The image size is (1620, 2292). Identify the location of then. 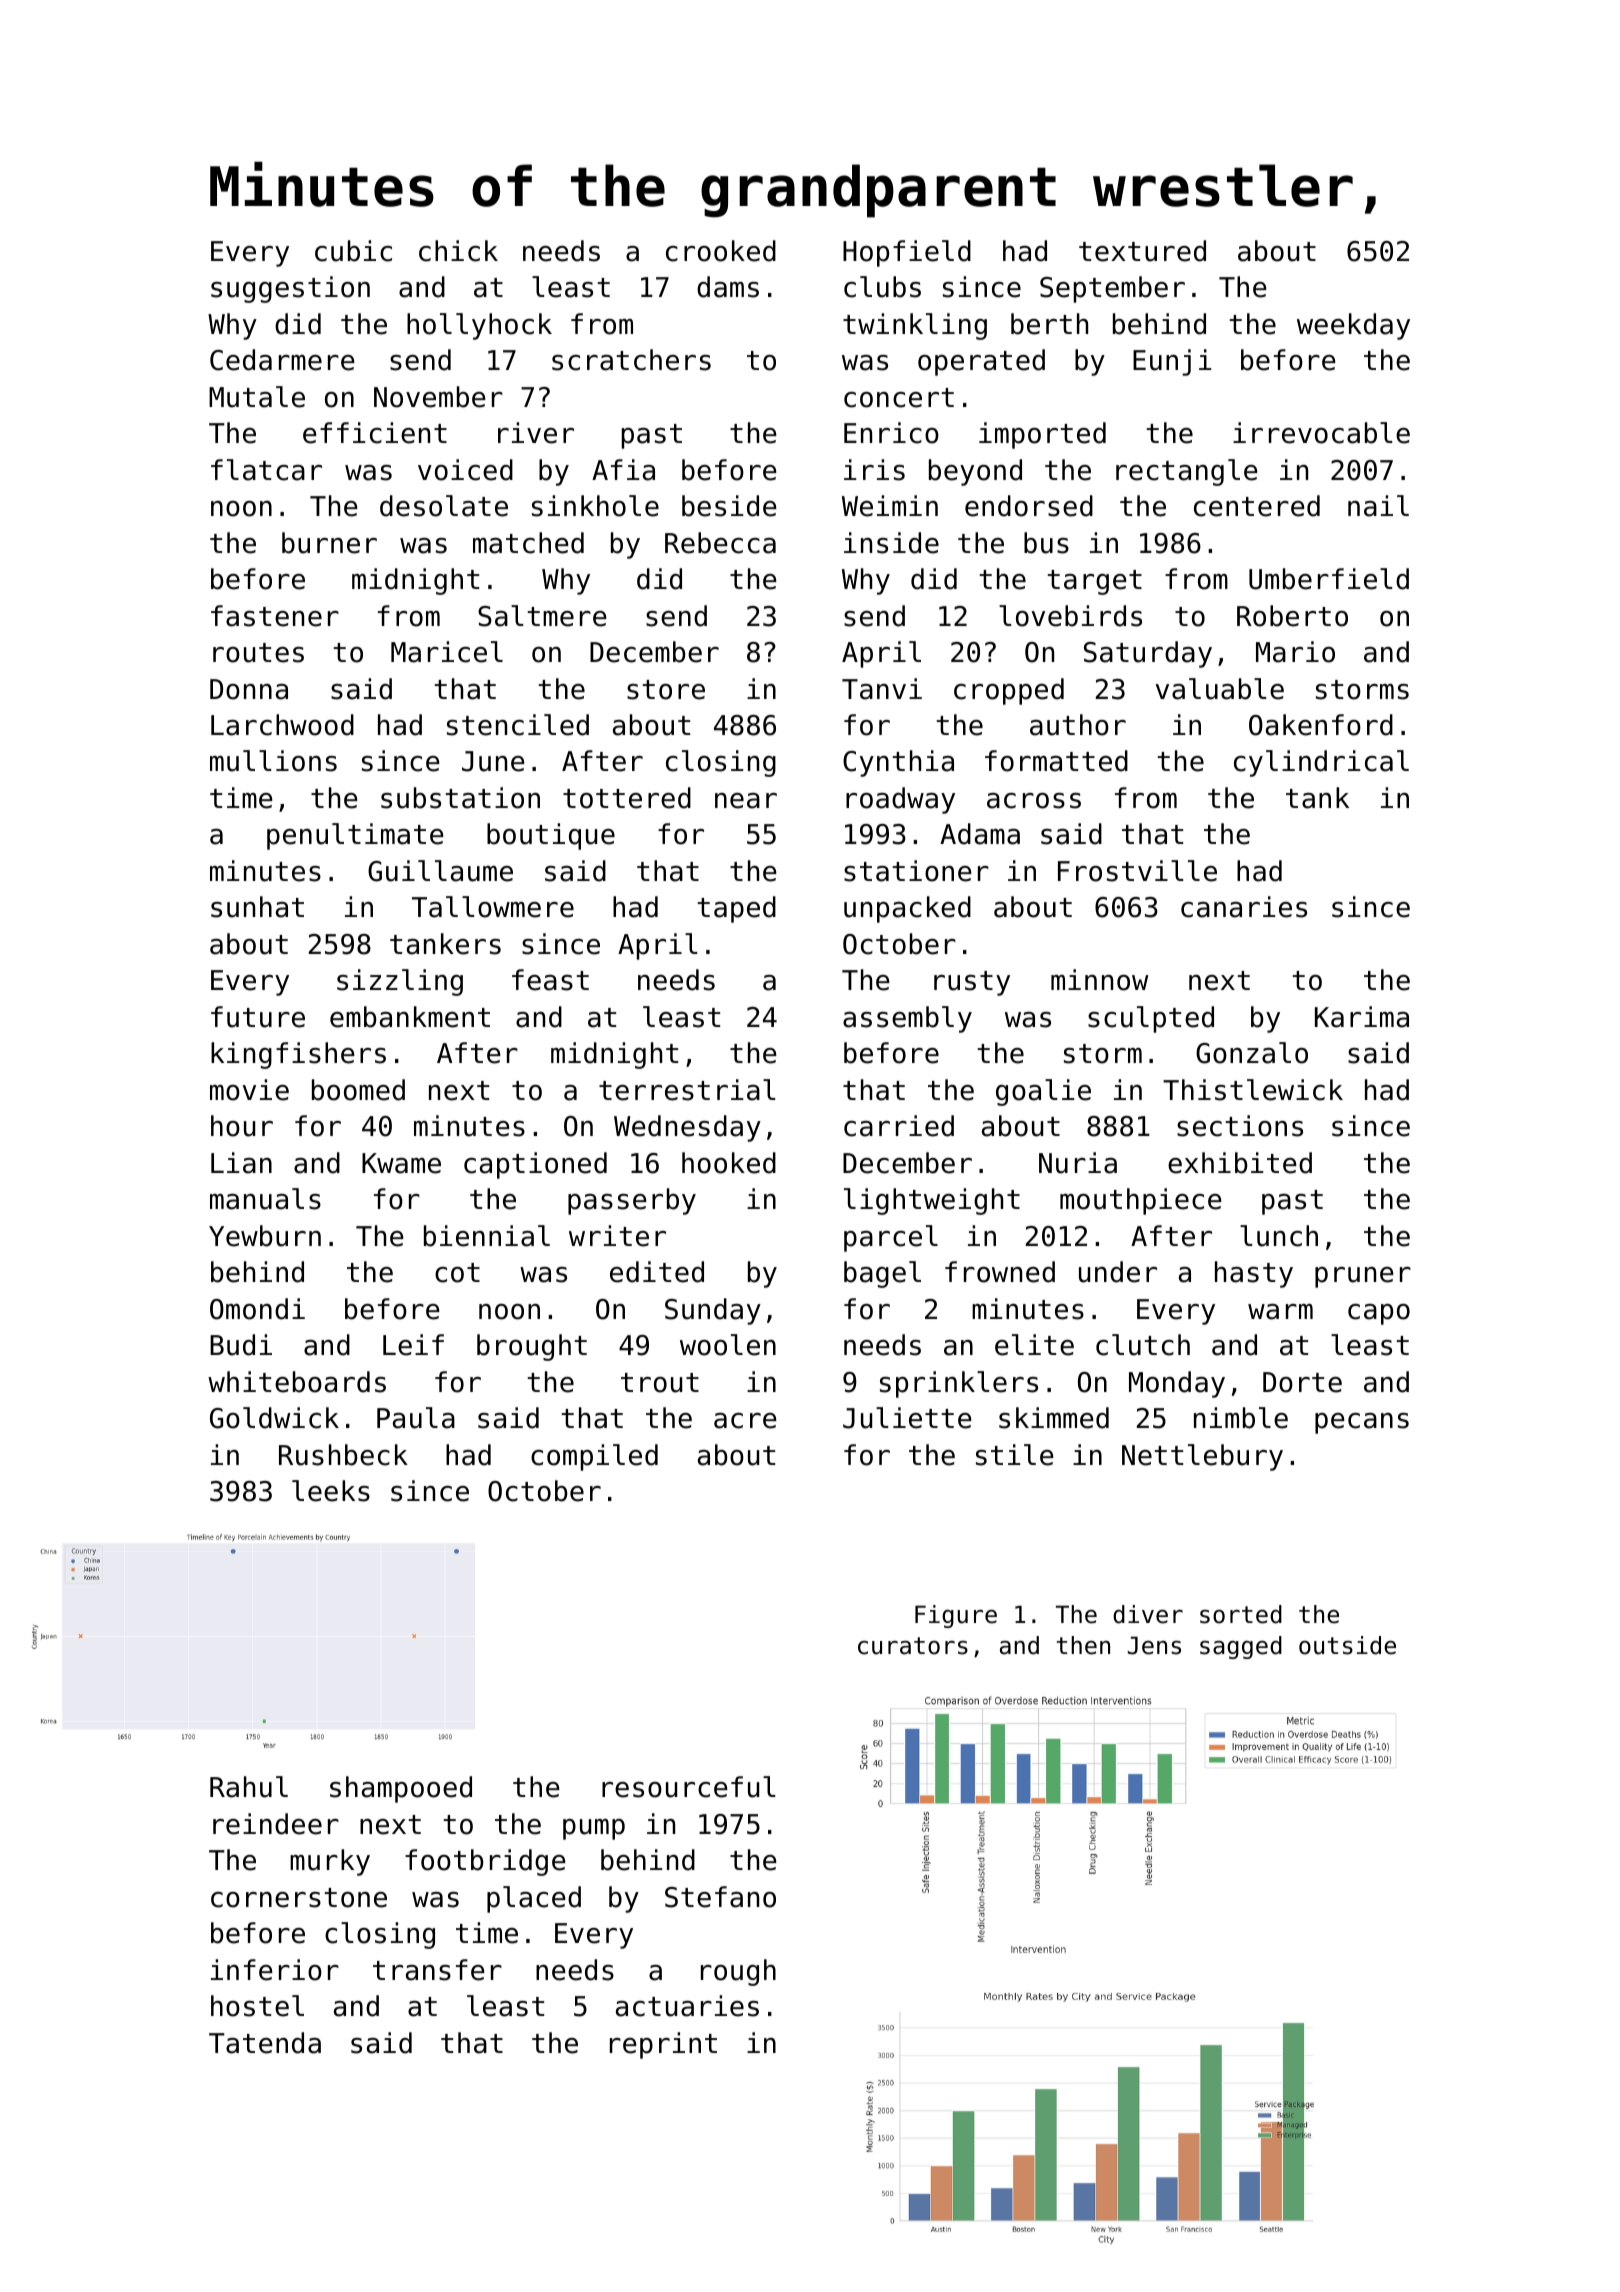
(1083, 1645).
